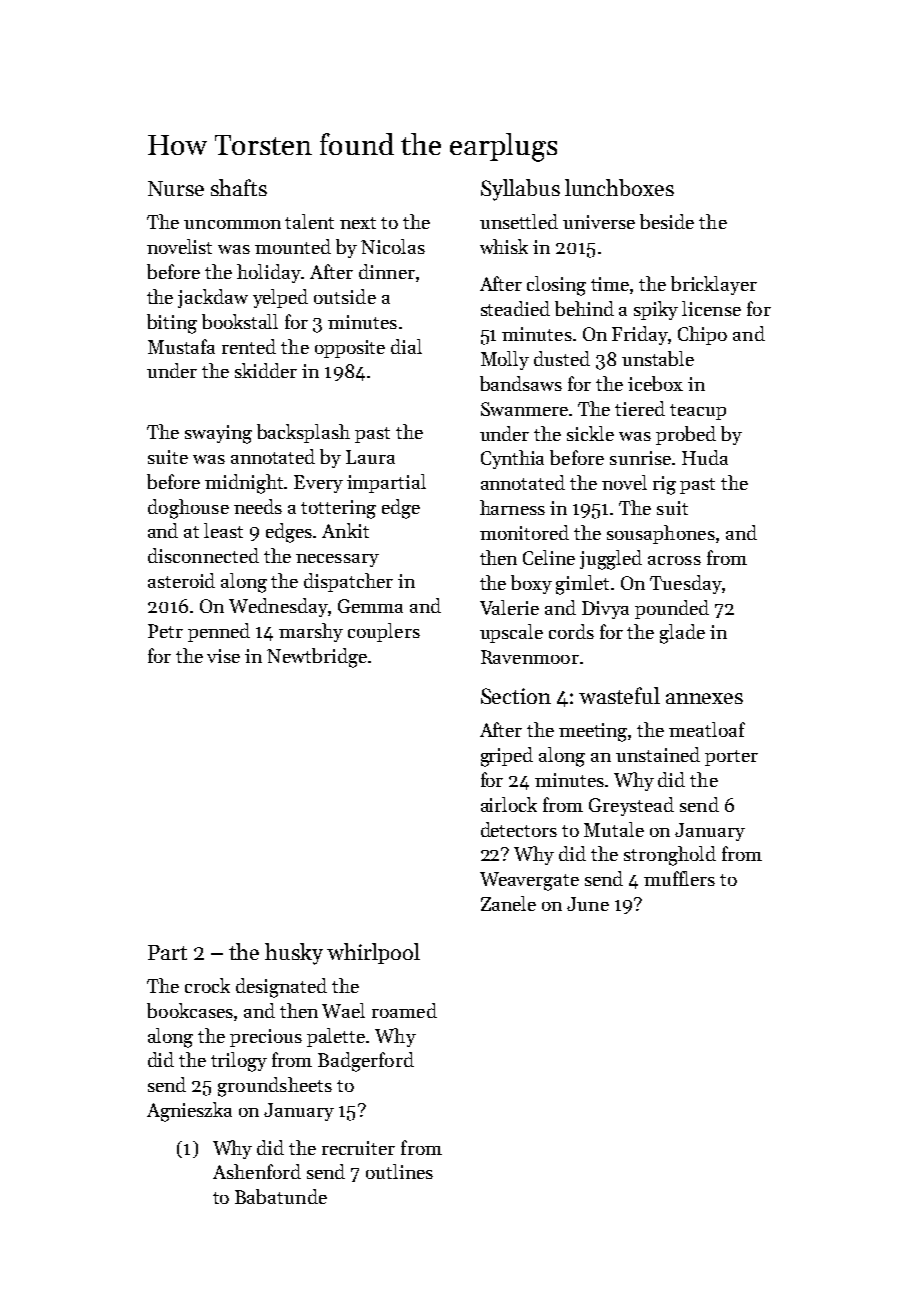 This document has width=924, height=1311. What do you see at coordinates (245, 484) in the document?
I see `midnight` at bounding box center [245, 484].
